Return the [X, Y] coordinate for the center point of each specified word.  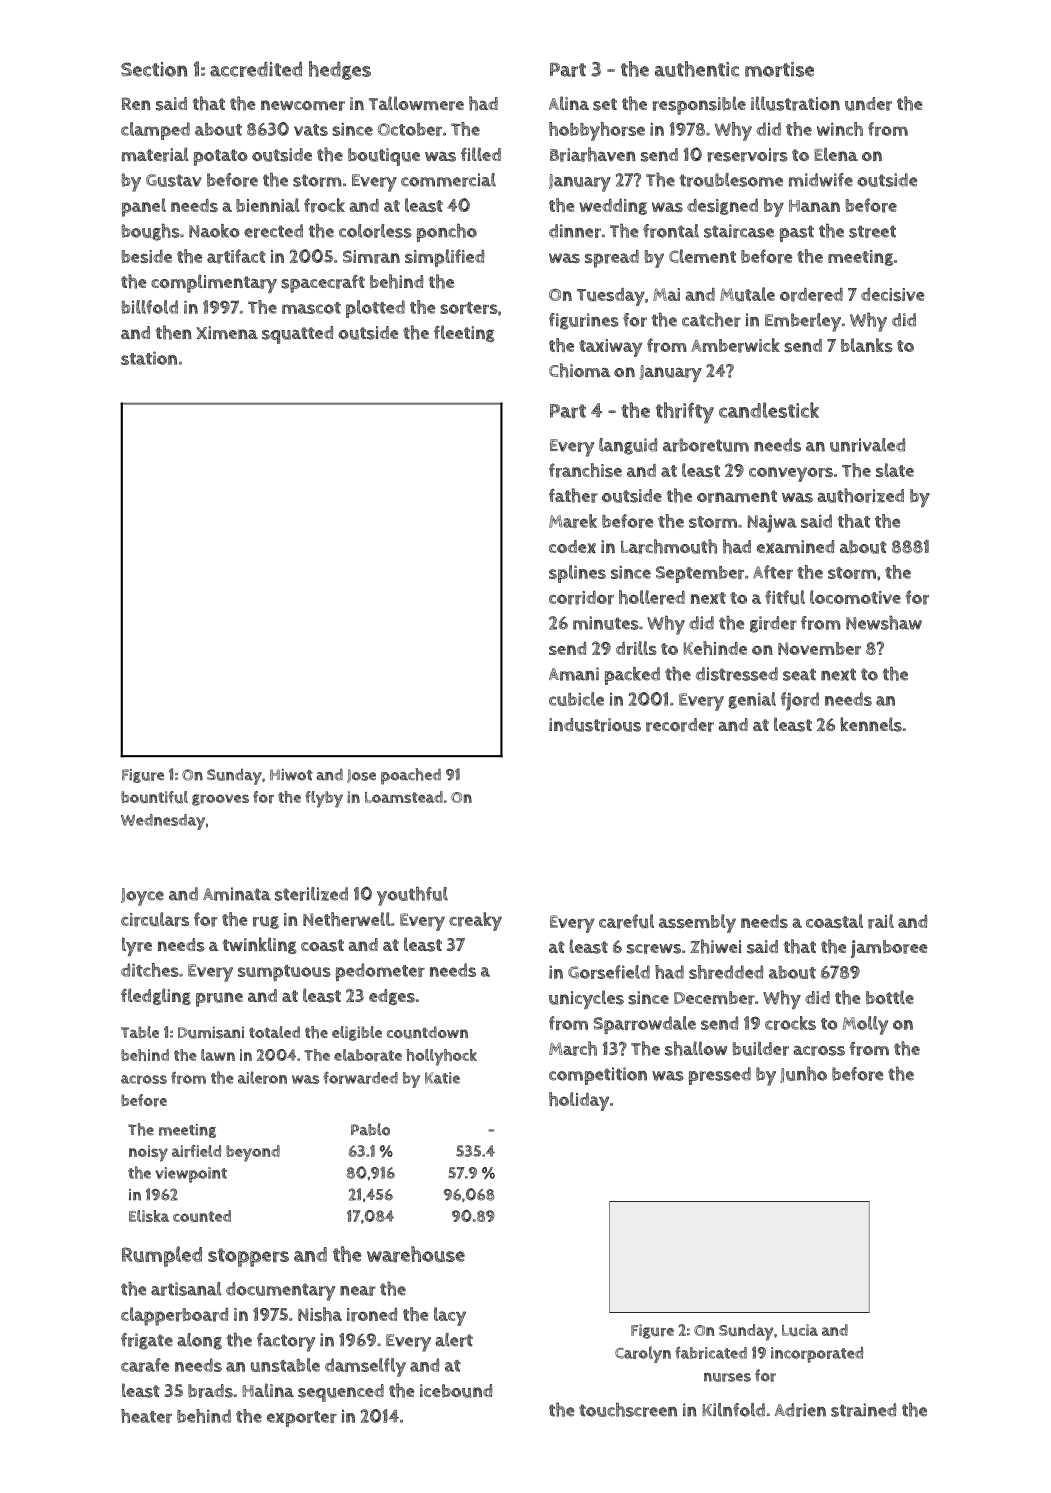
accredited [256, 69]
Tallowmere [416, 103]
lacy [450, 1316]
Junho [803, 1075]
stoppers [248, 1257]
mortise [779, 69]
